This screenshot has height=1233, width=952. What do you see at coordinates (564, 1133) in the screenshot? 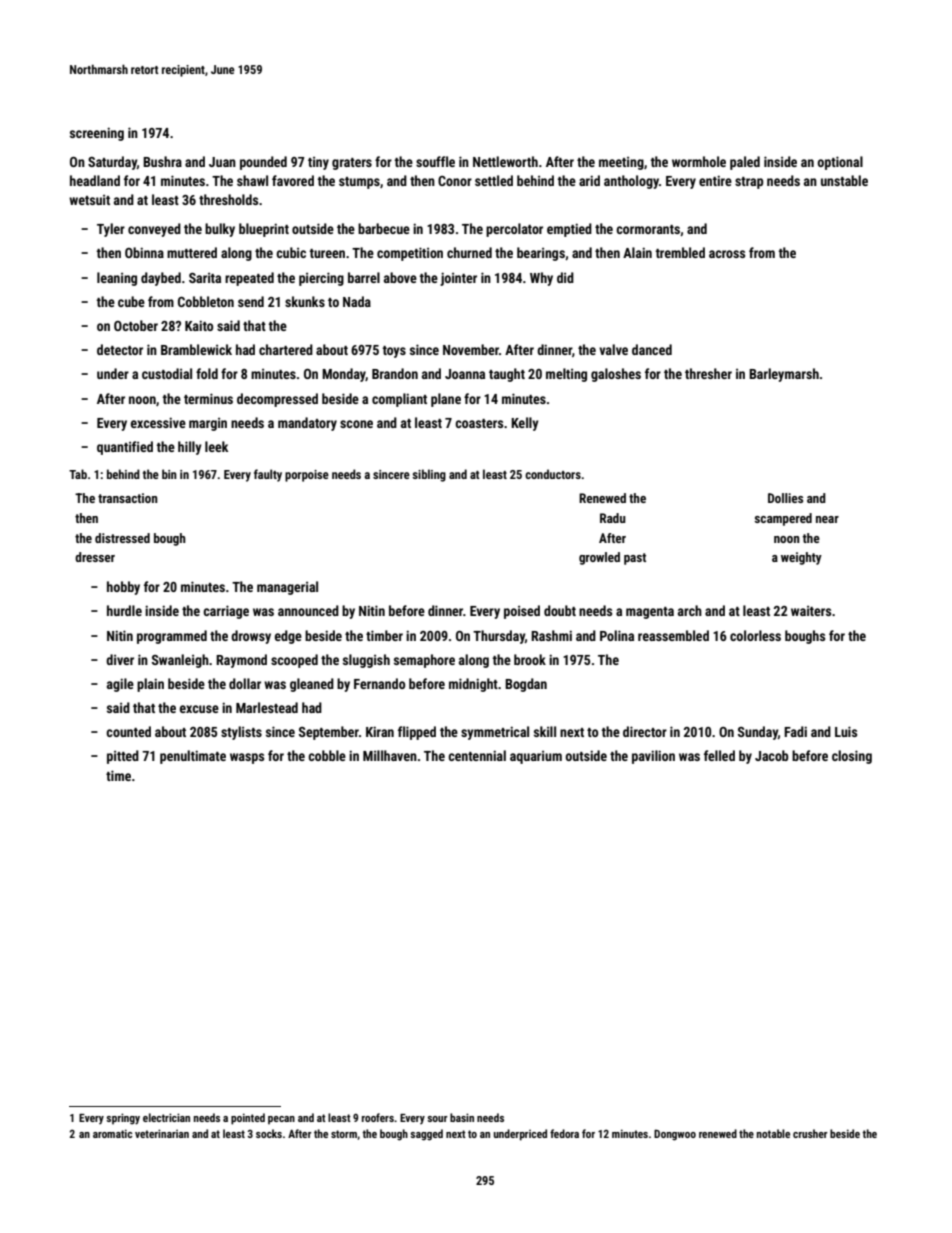
I see `fedora` at bounding box center [564, 1133].
